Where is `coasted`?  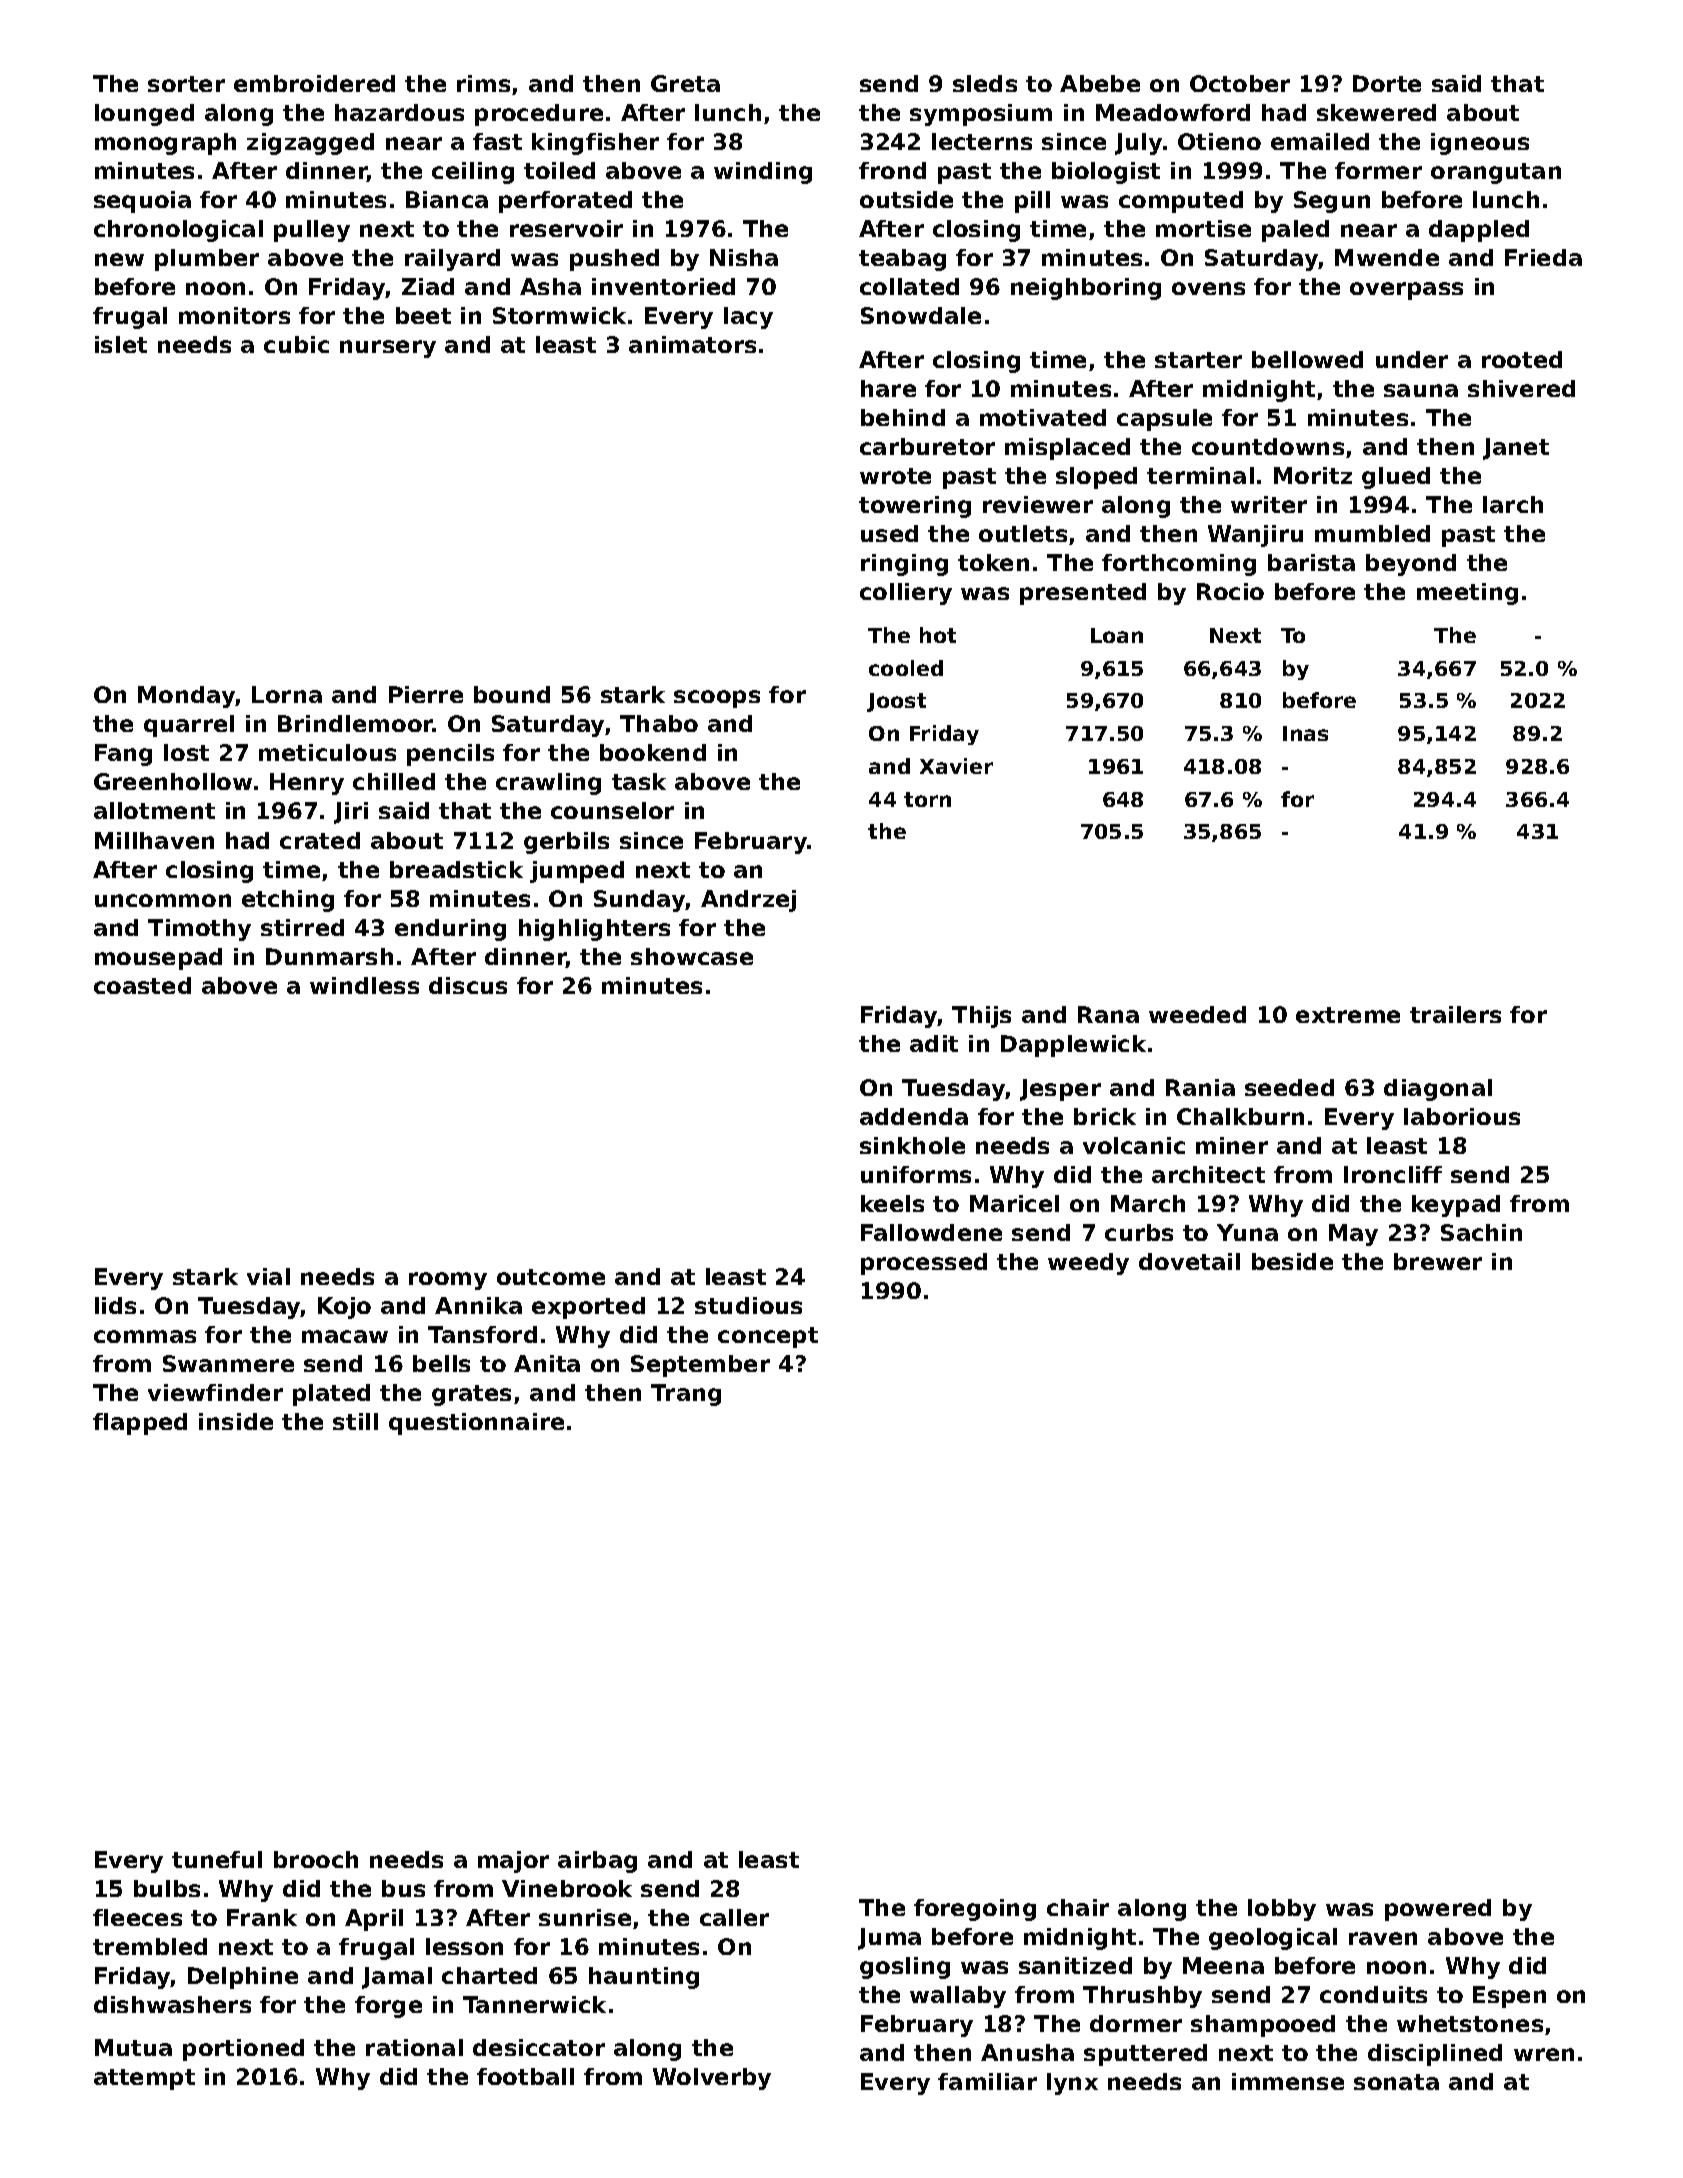 coasted is located at coordinates (142, 985).
